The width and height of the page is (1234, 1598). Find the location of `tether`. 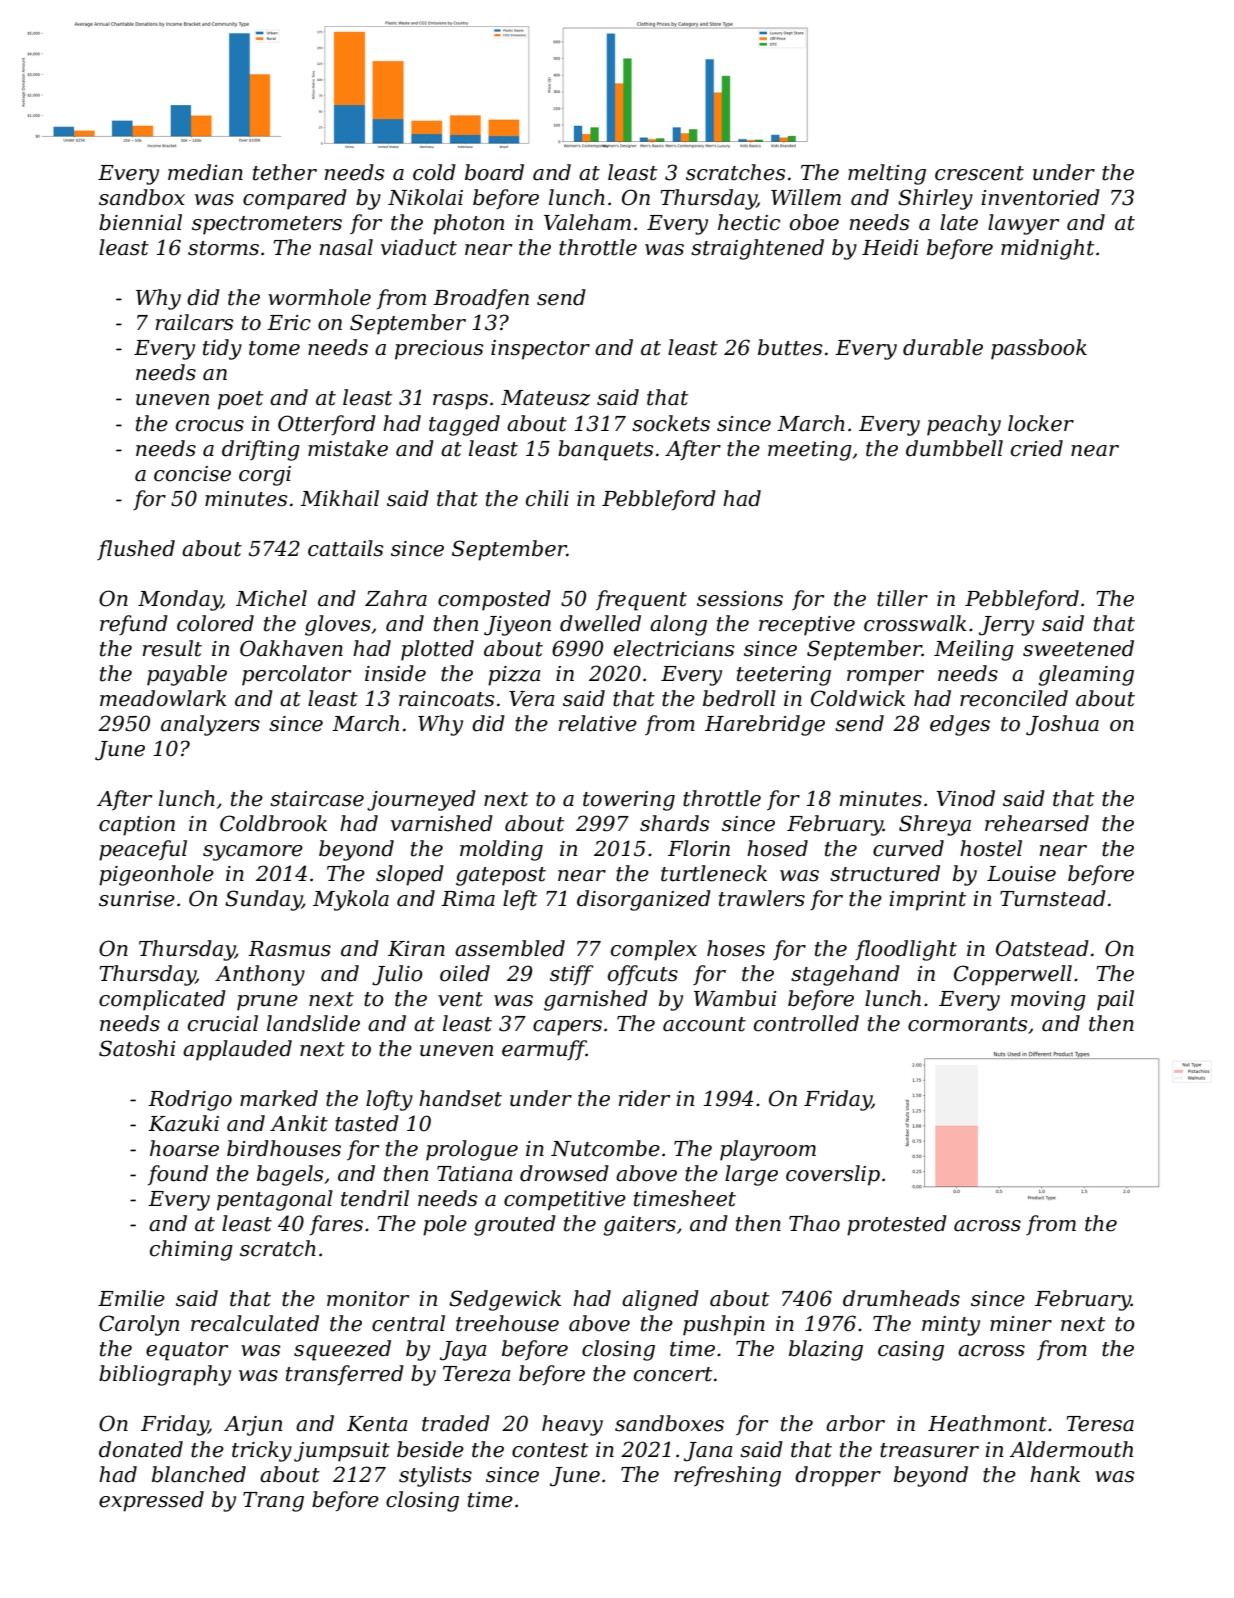

tether is located at coordinates (285, 172).
